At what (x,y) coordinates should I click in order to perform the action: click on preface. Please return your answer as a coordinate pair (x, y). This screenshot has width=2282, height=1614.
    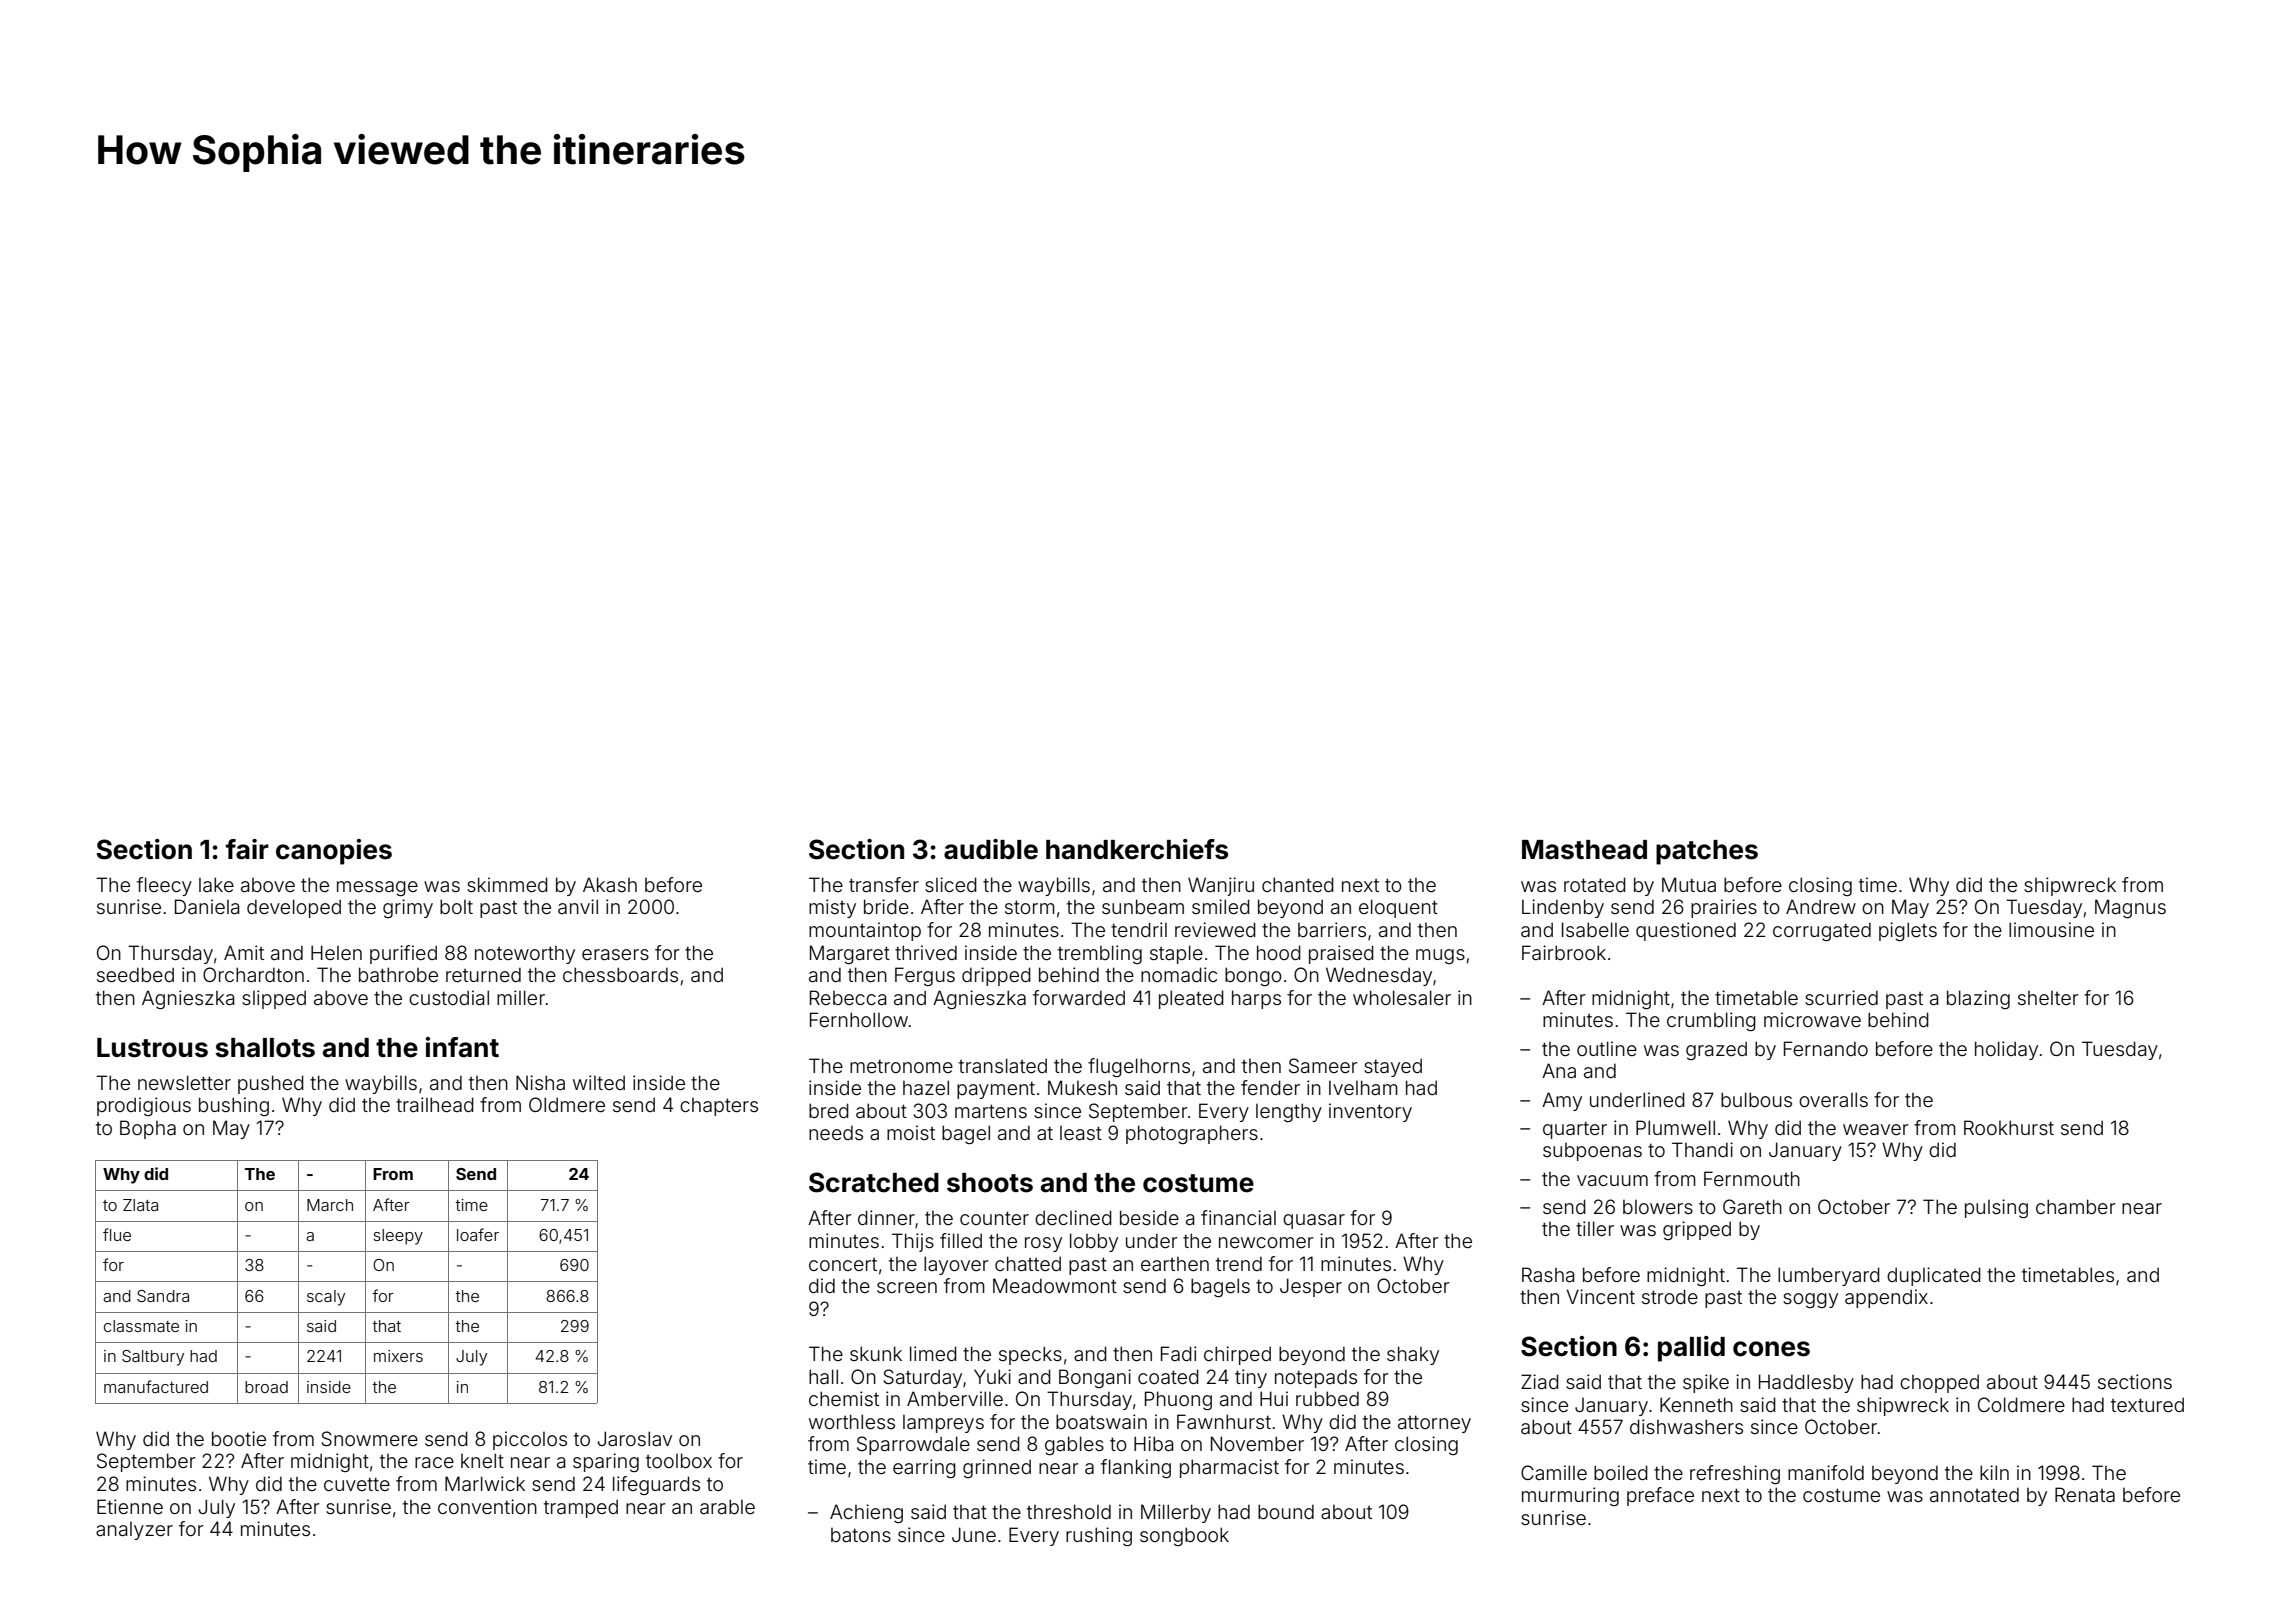
    Looking at the image, I should click on (1660, 1496).
